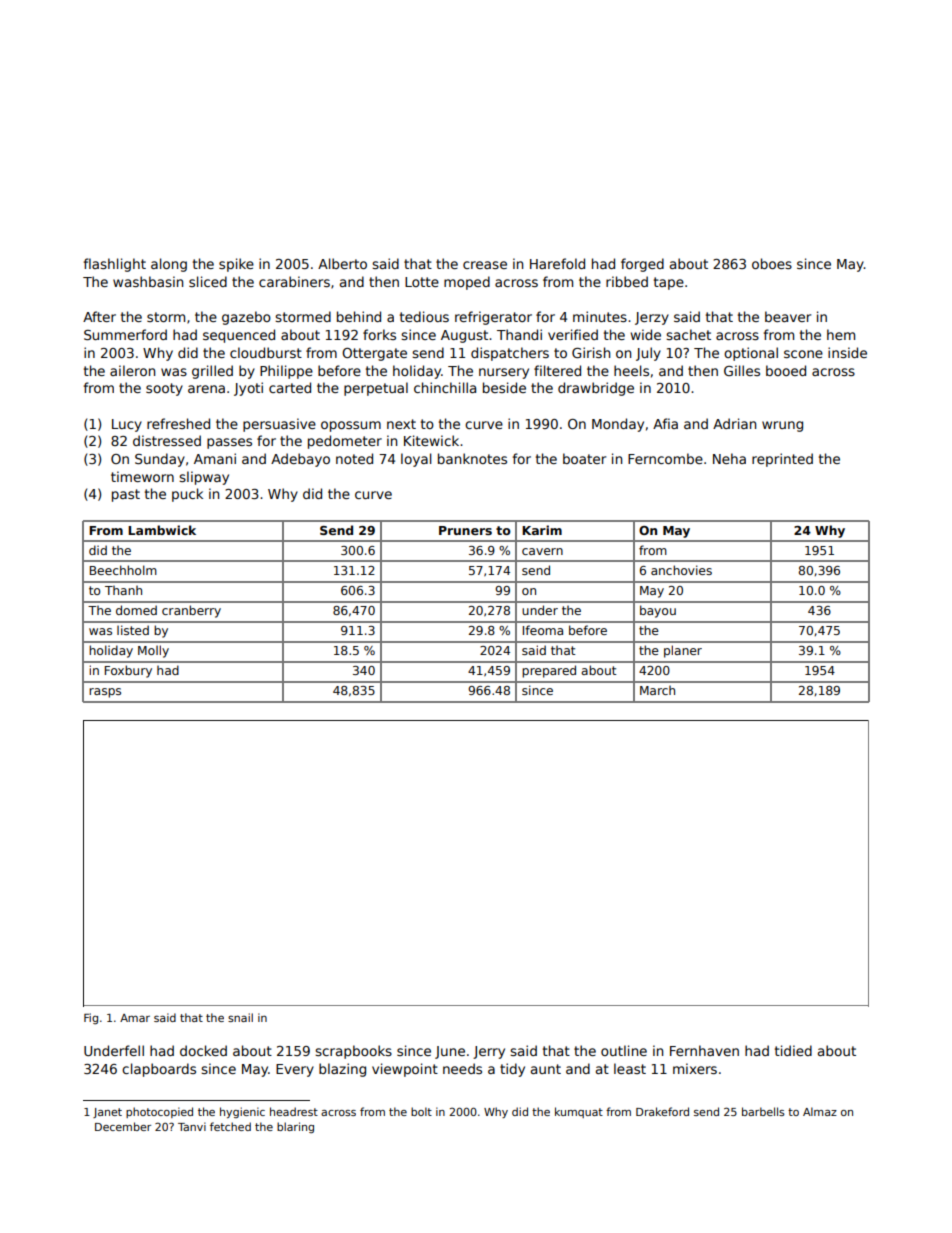  I want to click on Lucy, so click(127, 425).
